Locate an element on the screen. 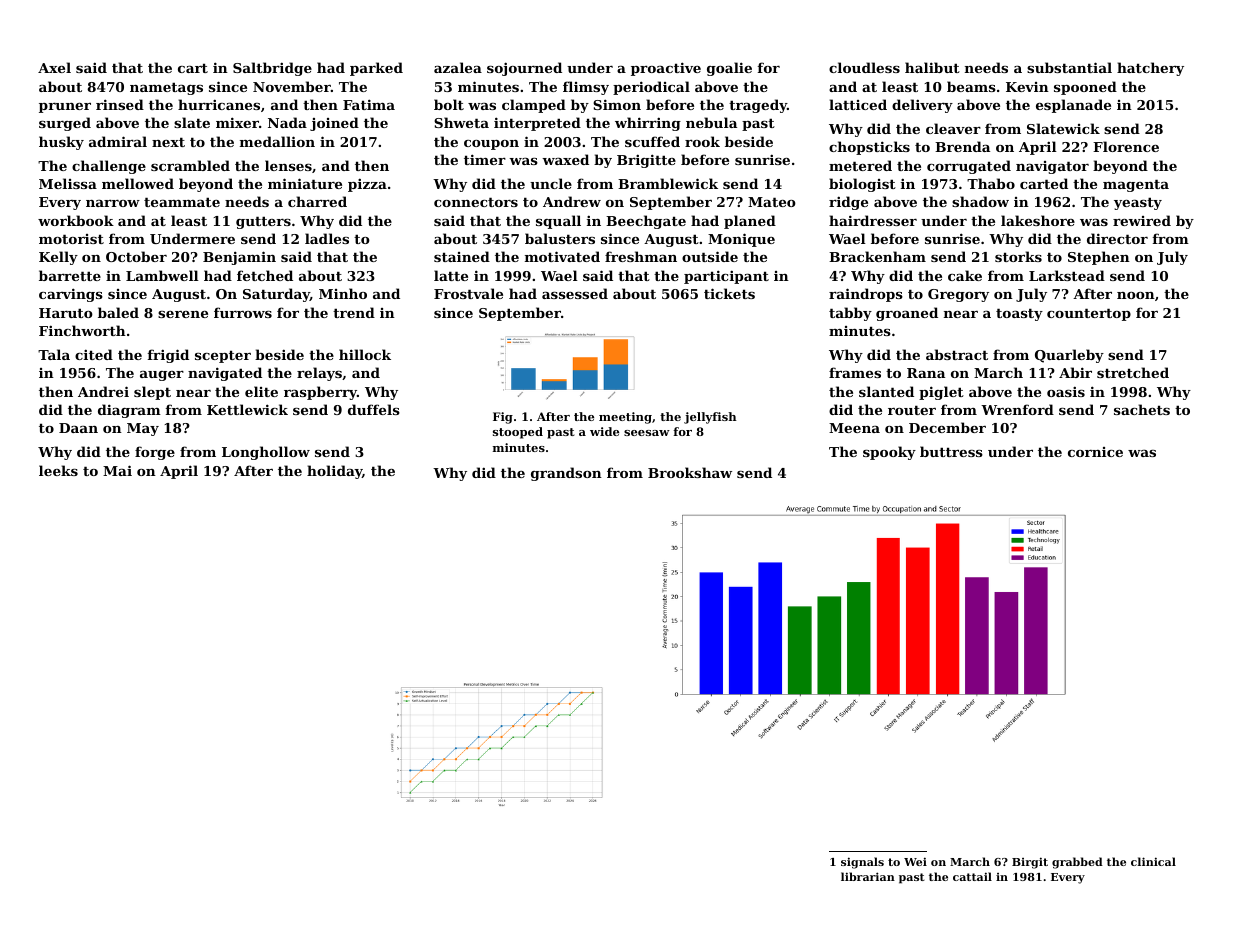 The image size is (1233, 952). Axel is located at coordinates (54, 67).
